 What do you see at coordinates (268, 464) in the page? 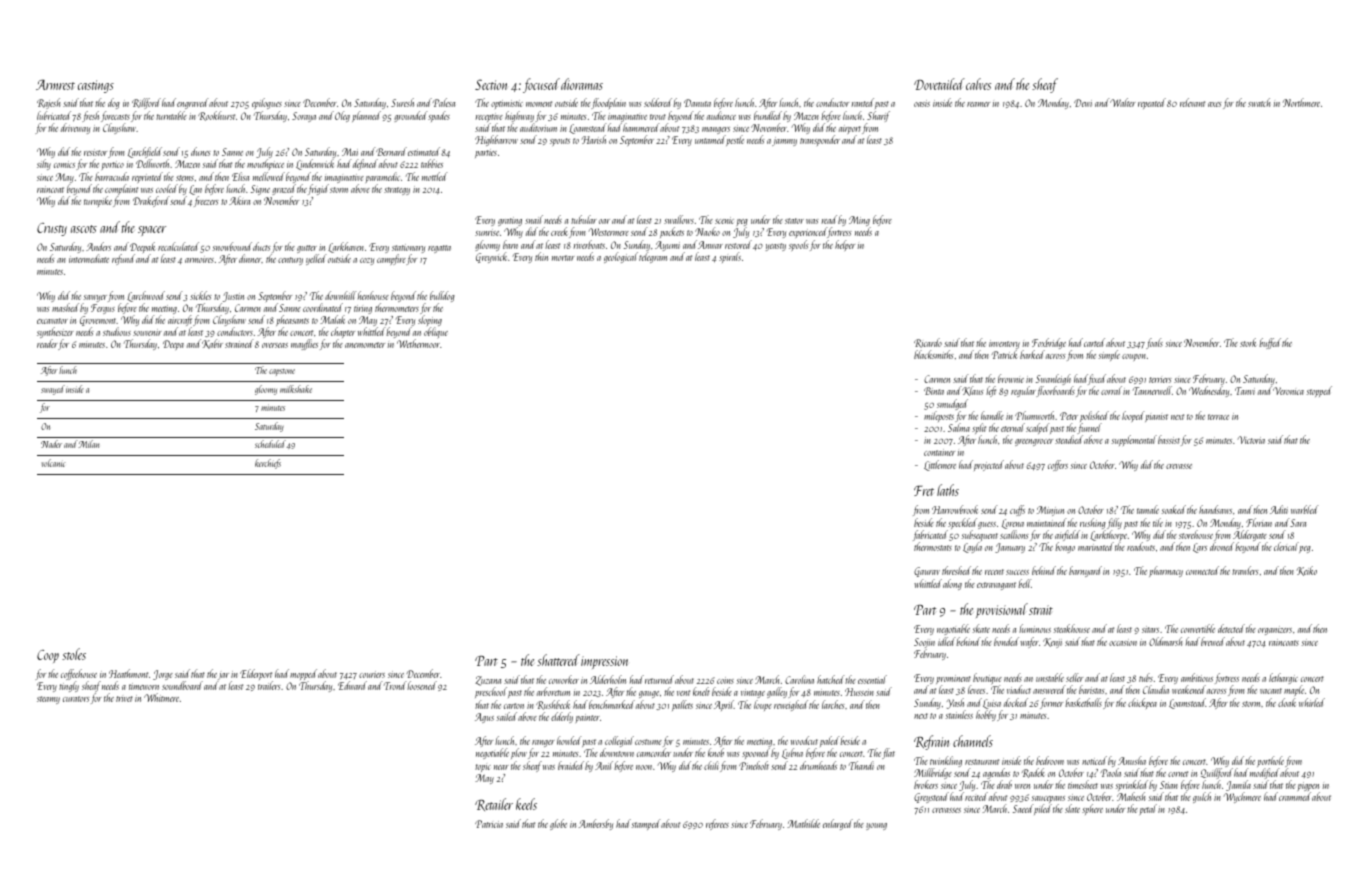
I see `kerchiefs` at bounding box center [268, 464].
